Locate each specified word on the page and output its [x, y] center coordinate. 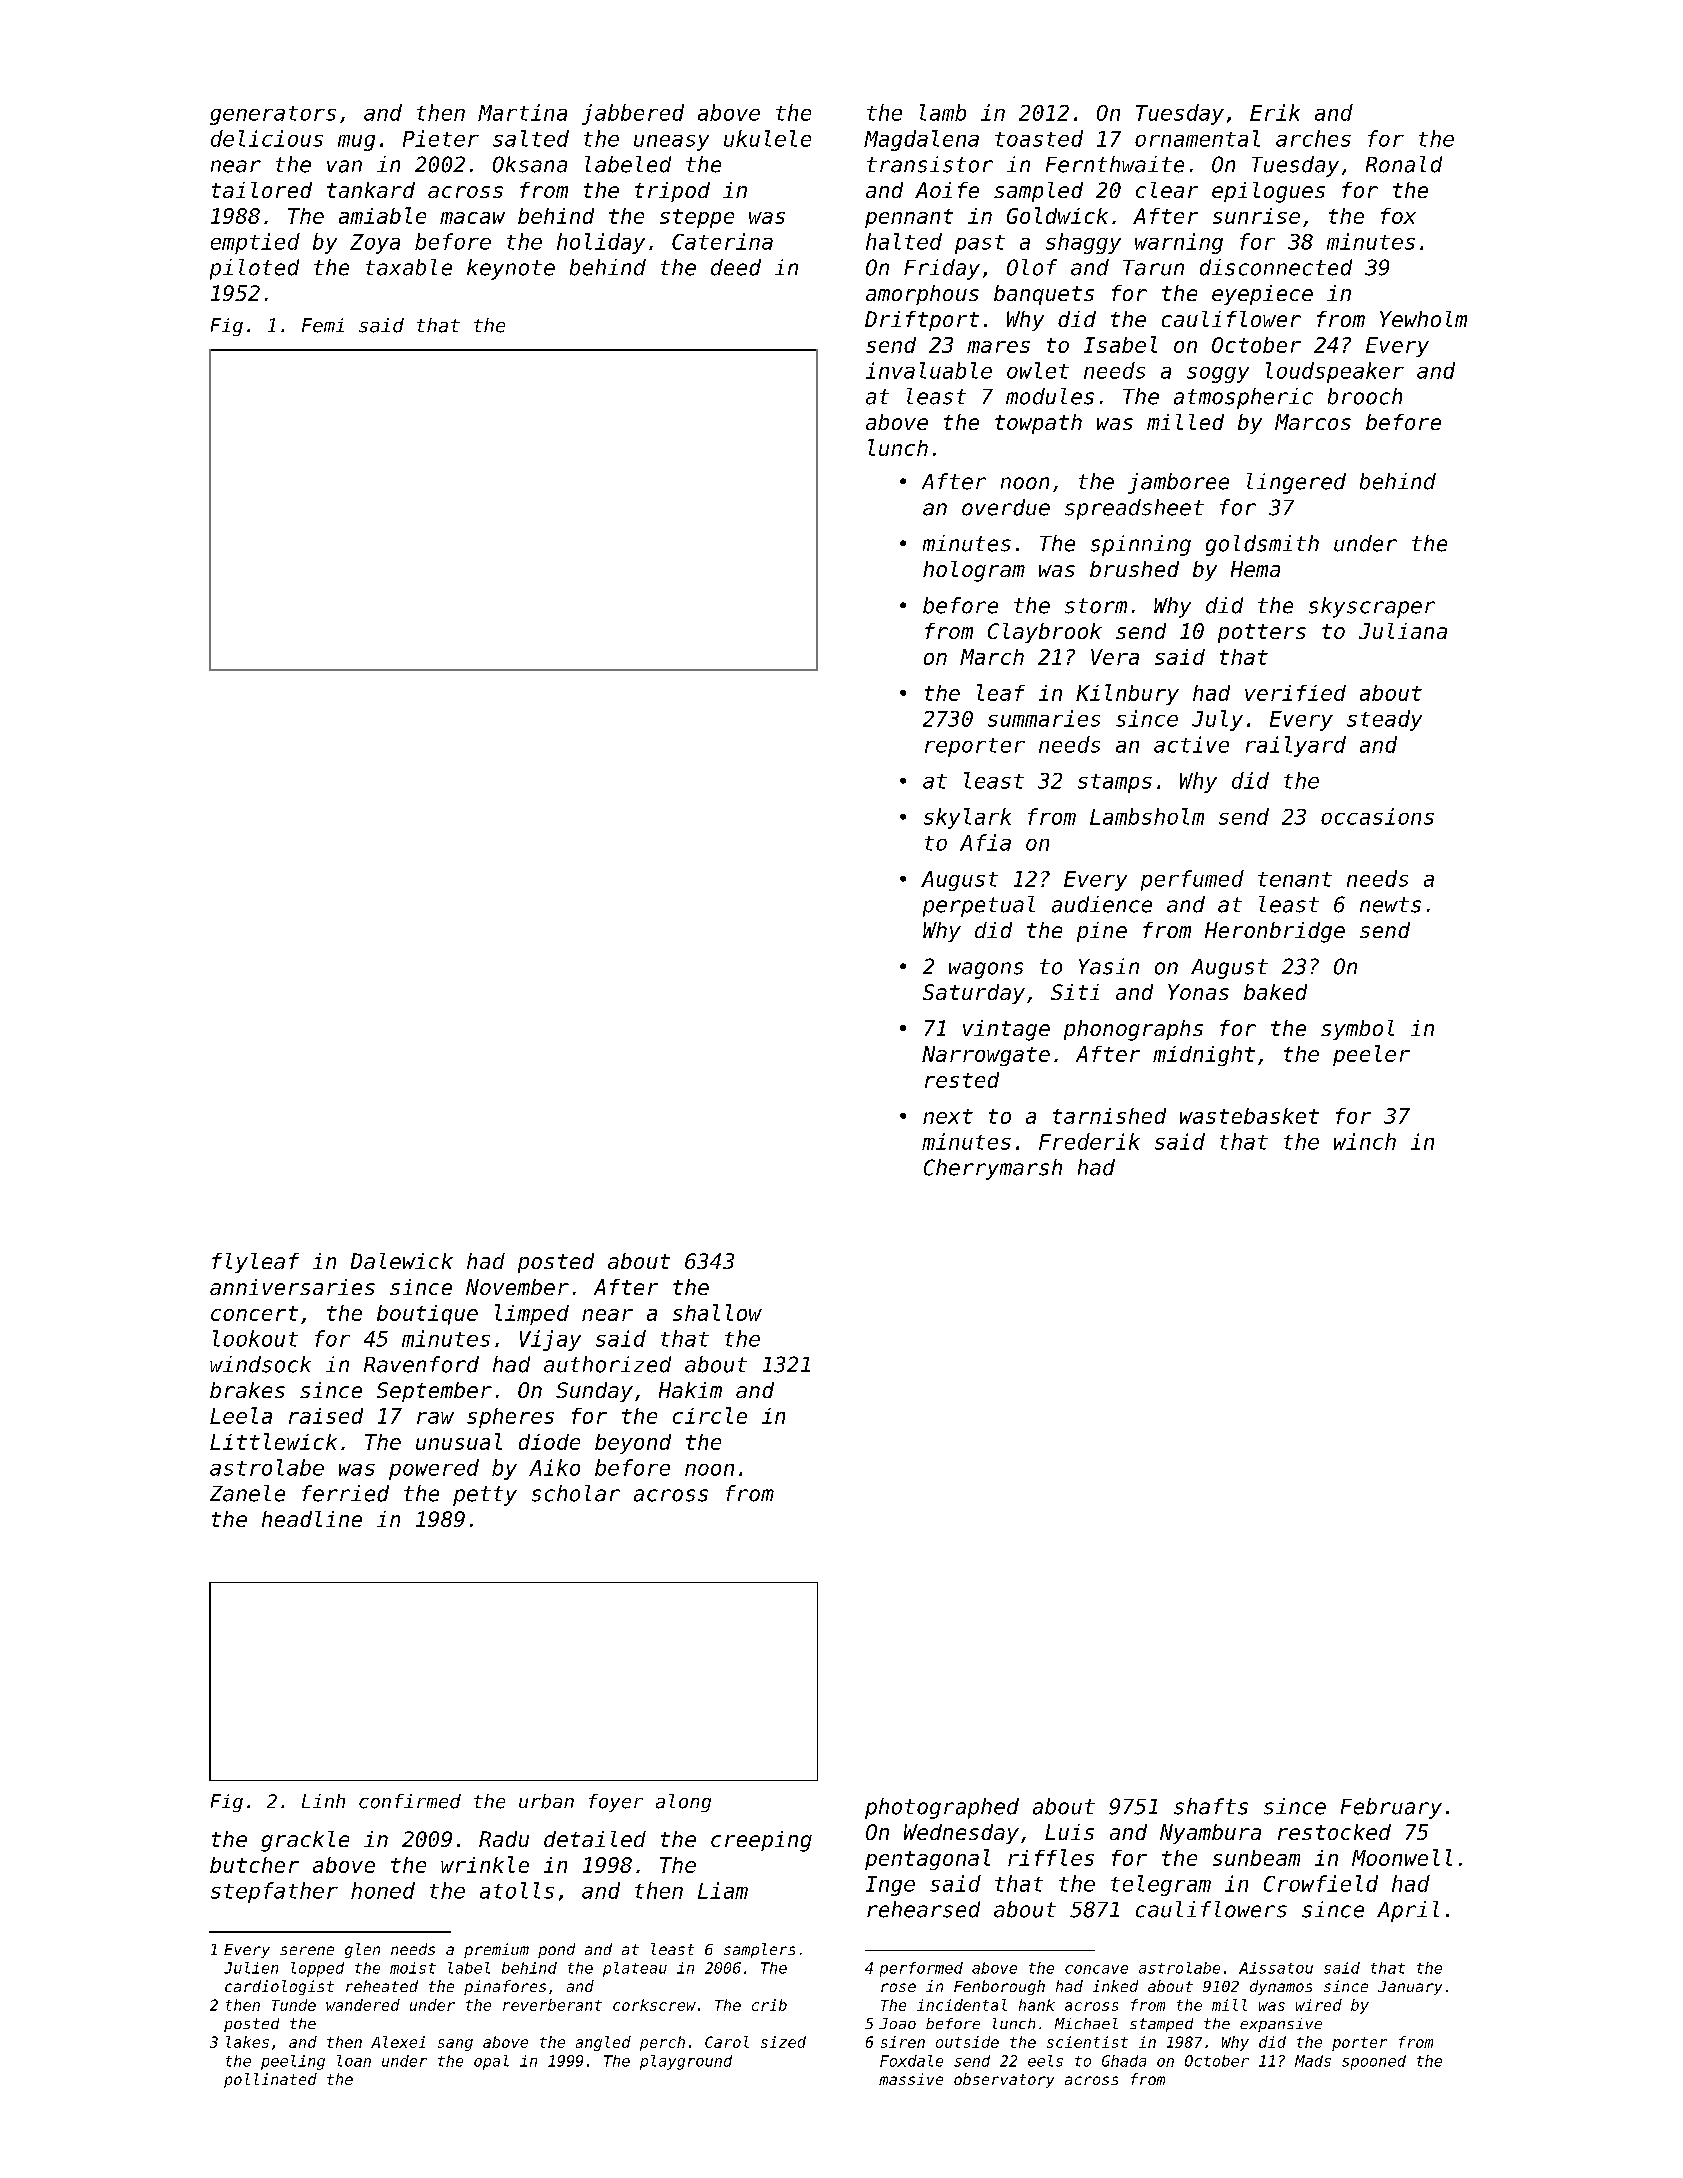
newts [1390, 905]
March [992, 657]
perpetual [979, 906]
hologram [974, 571]
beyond [633, 1444]
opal [491, 2062]
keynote [511, 269]
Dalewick [402, 1261]
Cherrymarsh [993, 1169]
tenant [1295, 879]
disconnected [1276, 267]
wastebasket [1249, 1116]
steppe [697, 218]
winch [1365, 1141]
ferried [345, 1493]
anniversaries [292, 1287]
